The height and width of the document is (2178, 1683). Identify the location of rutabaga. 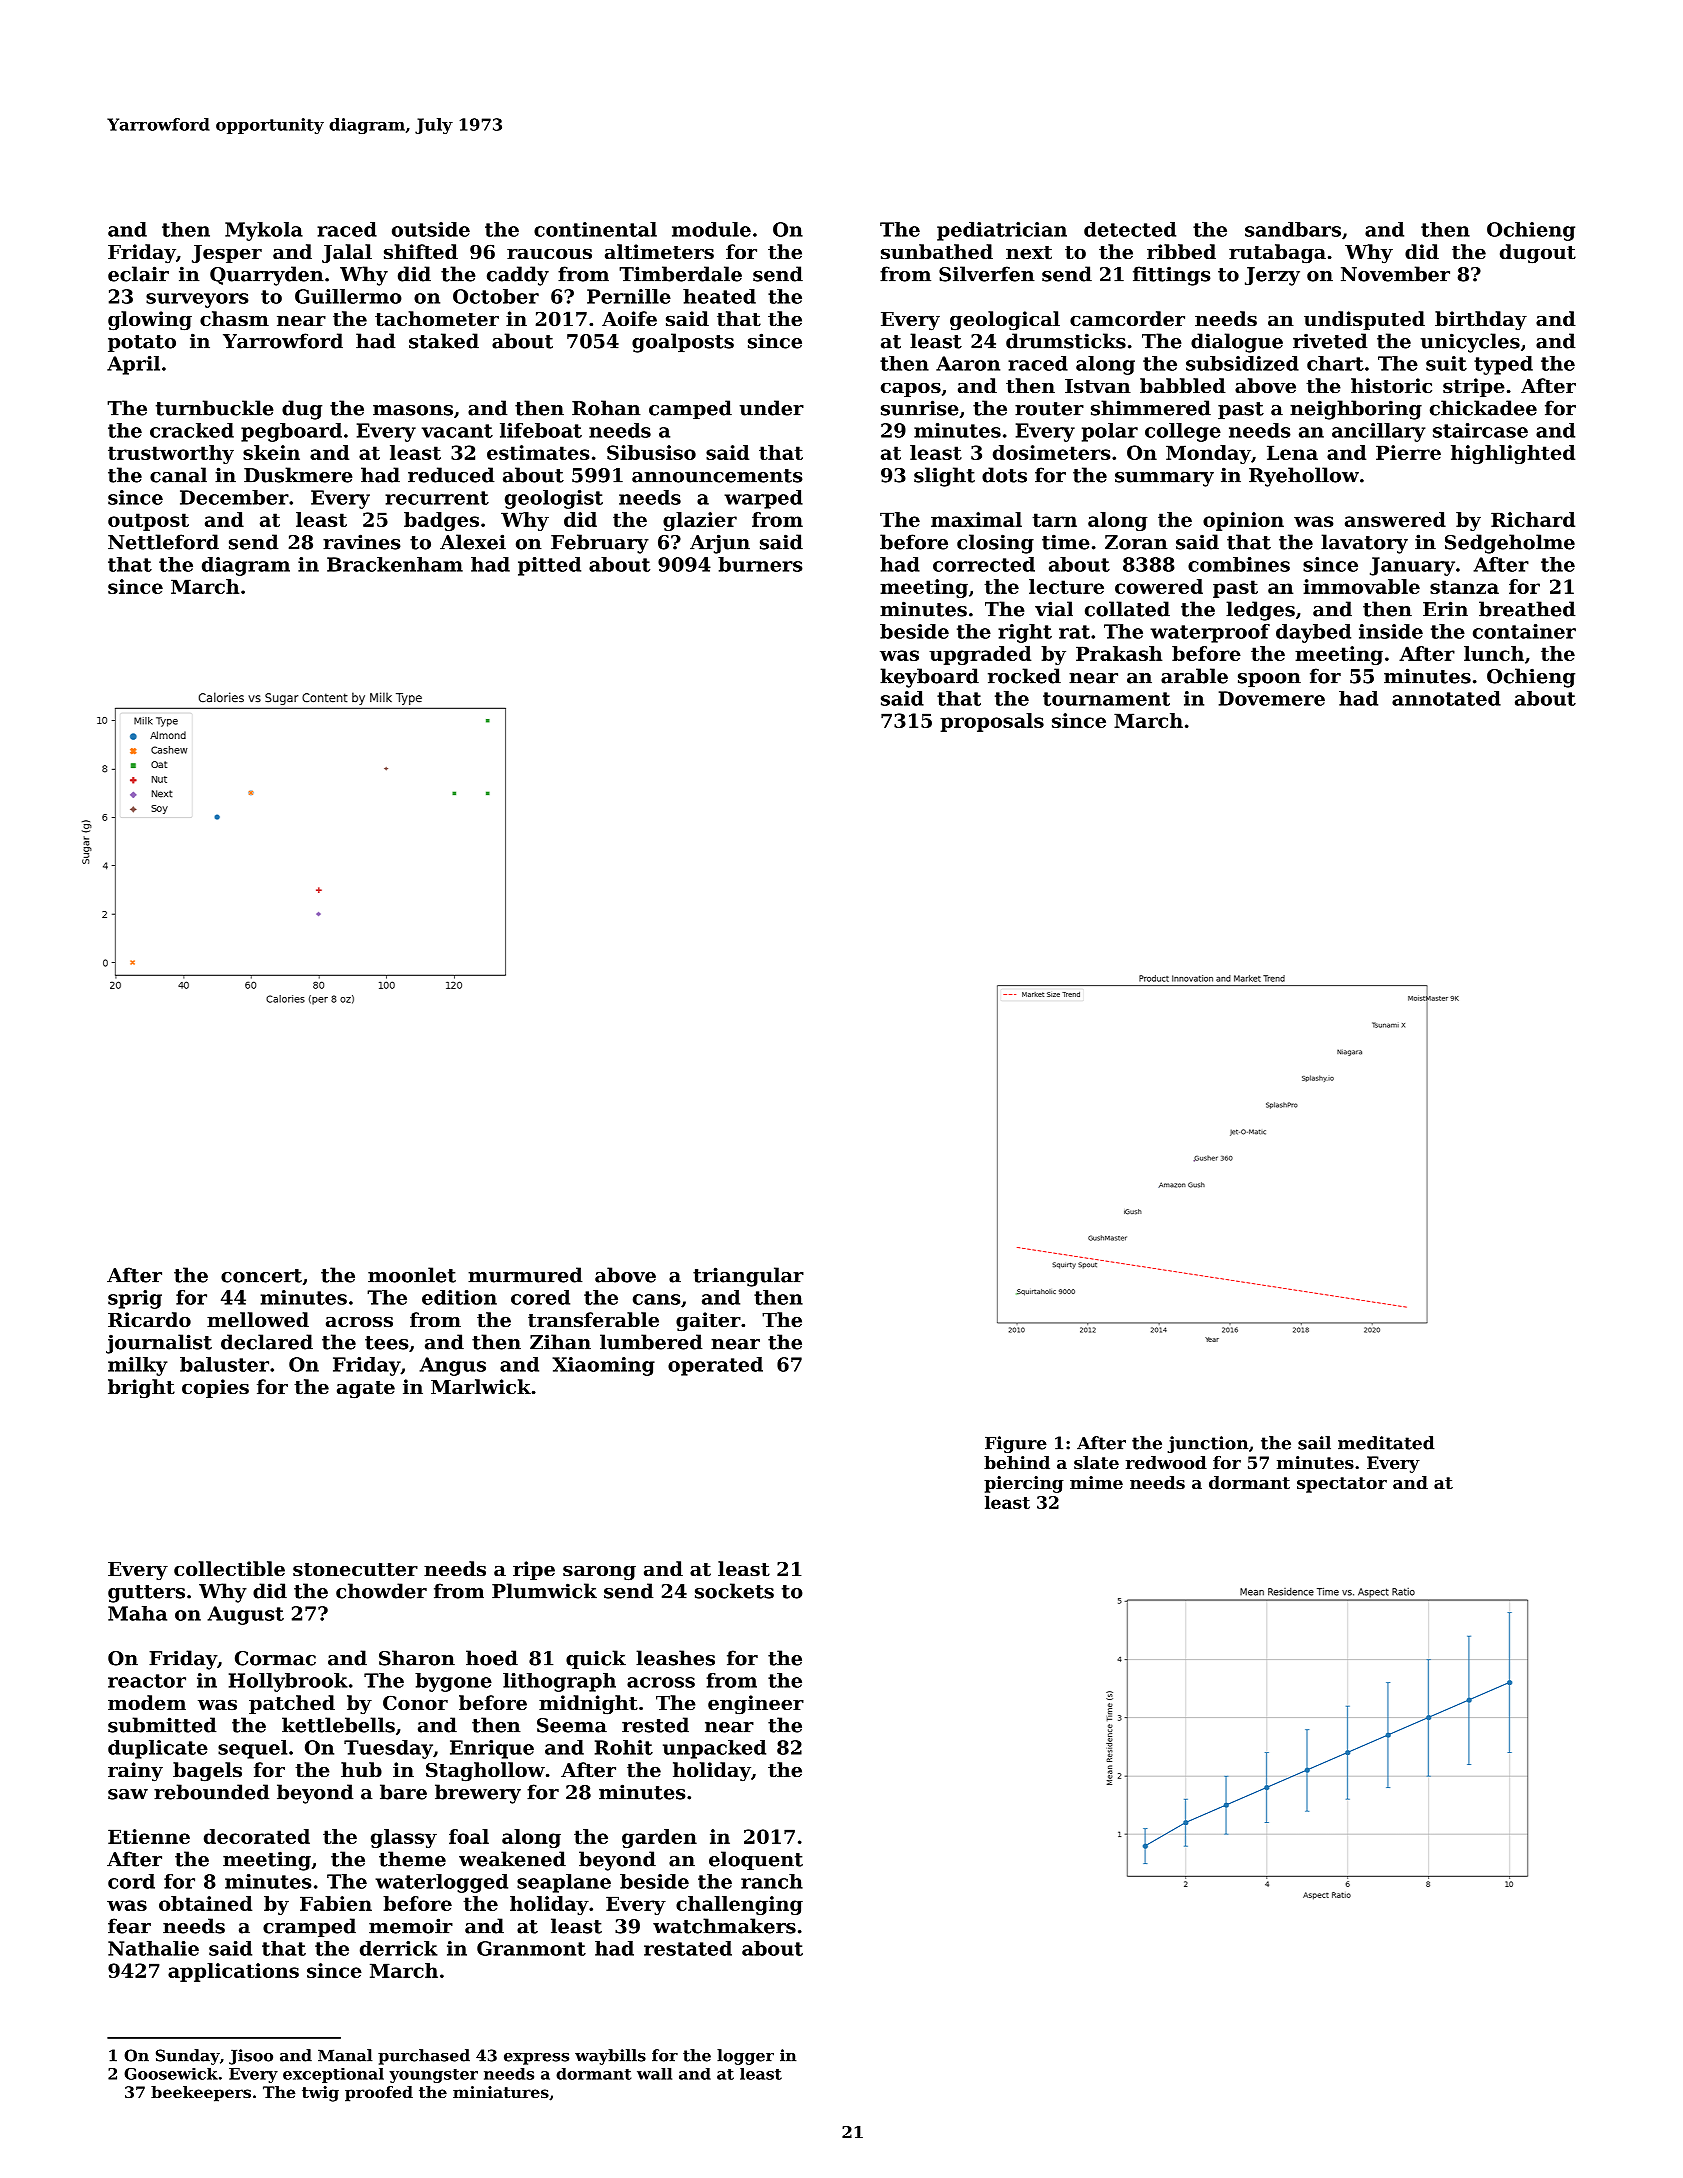
(1277, 254).
